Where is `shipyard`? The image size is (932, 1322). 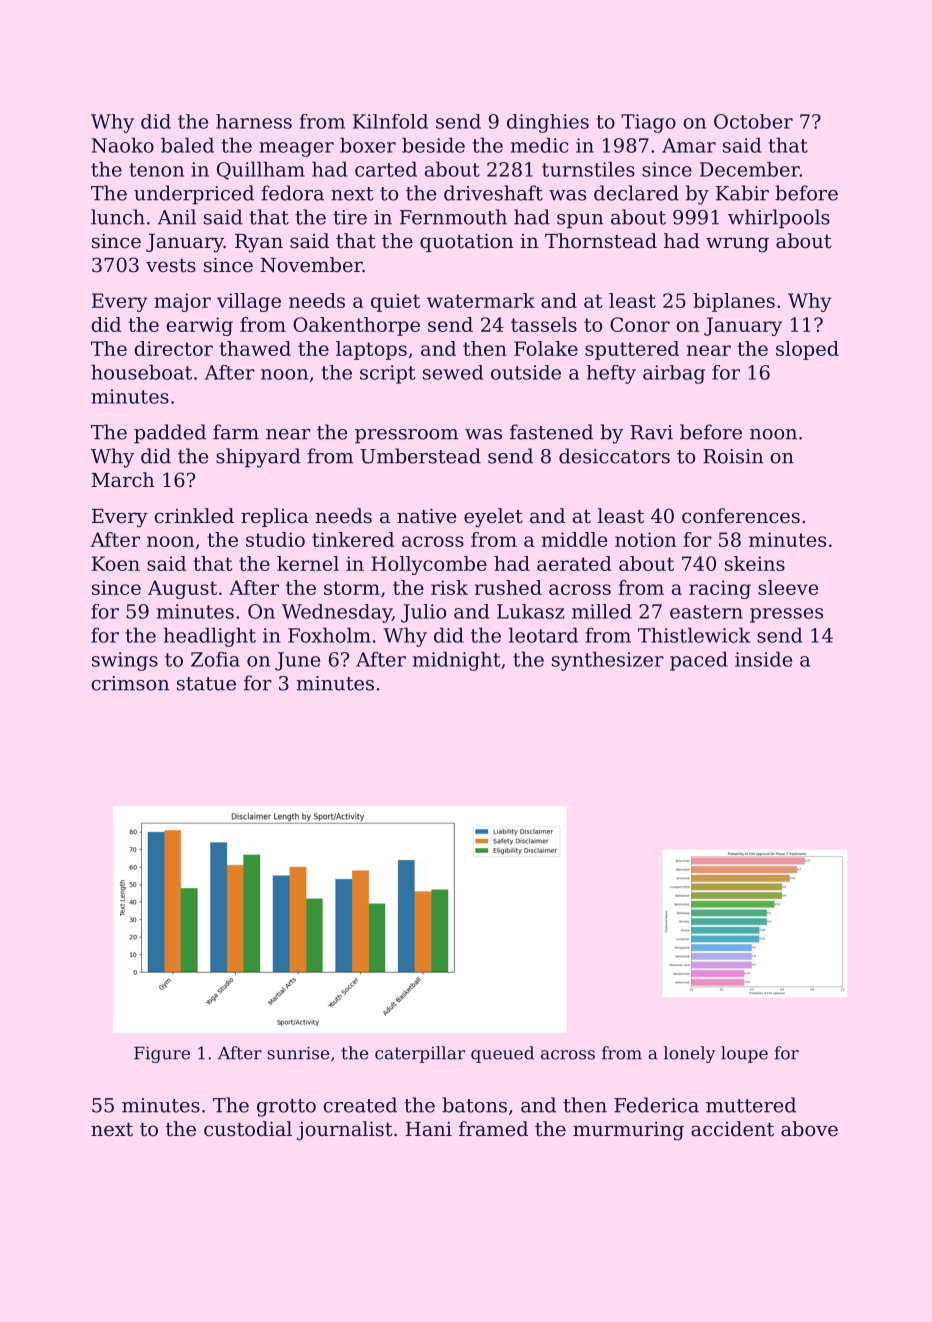 shipyard is located at coordinates (258, 458).
